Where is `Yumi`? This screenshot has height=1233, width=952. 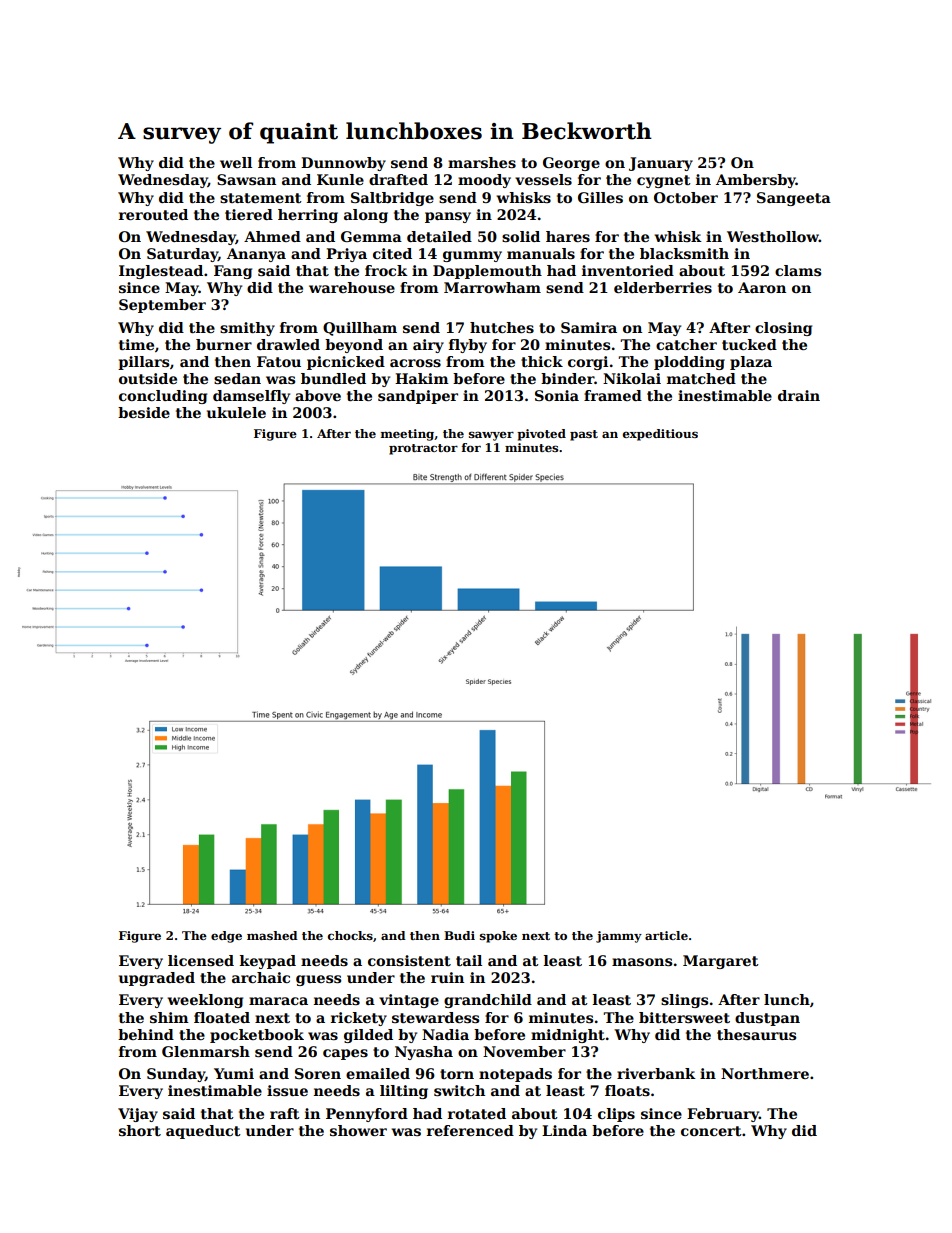 Yumi is located at coordinates (234, 1073).
